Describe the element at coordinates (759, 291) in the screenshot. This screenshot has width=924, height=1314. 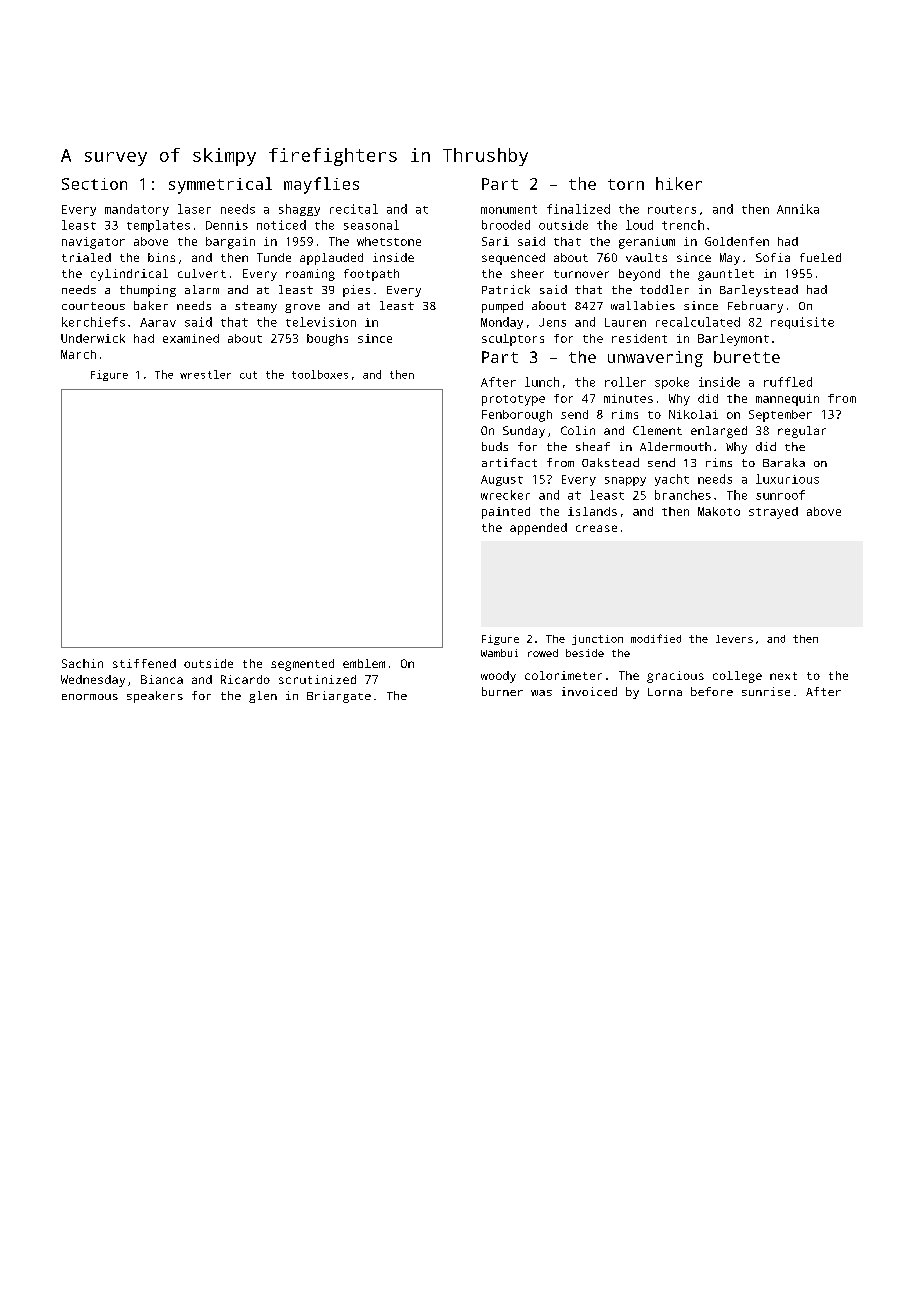
I see `Barleystead` at that location.
